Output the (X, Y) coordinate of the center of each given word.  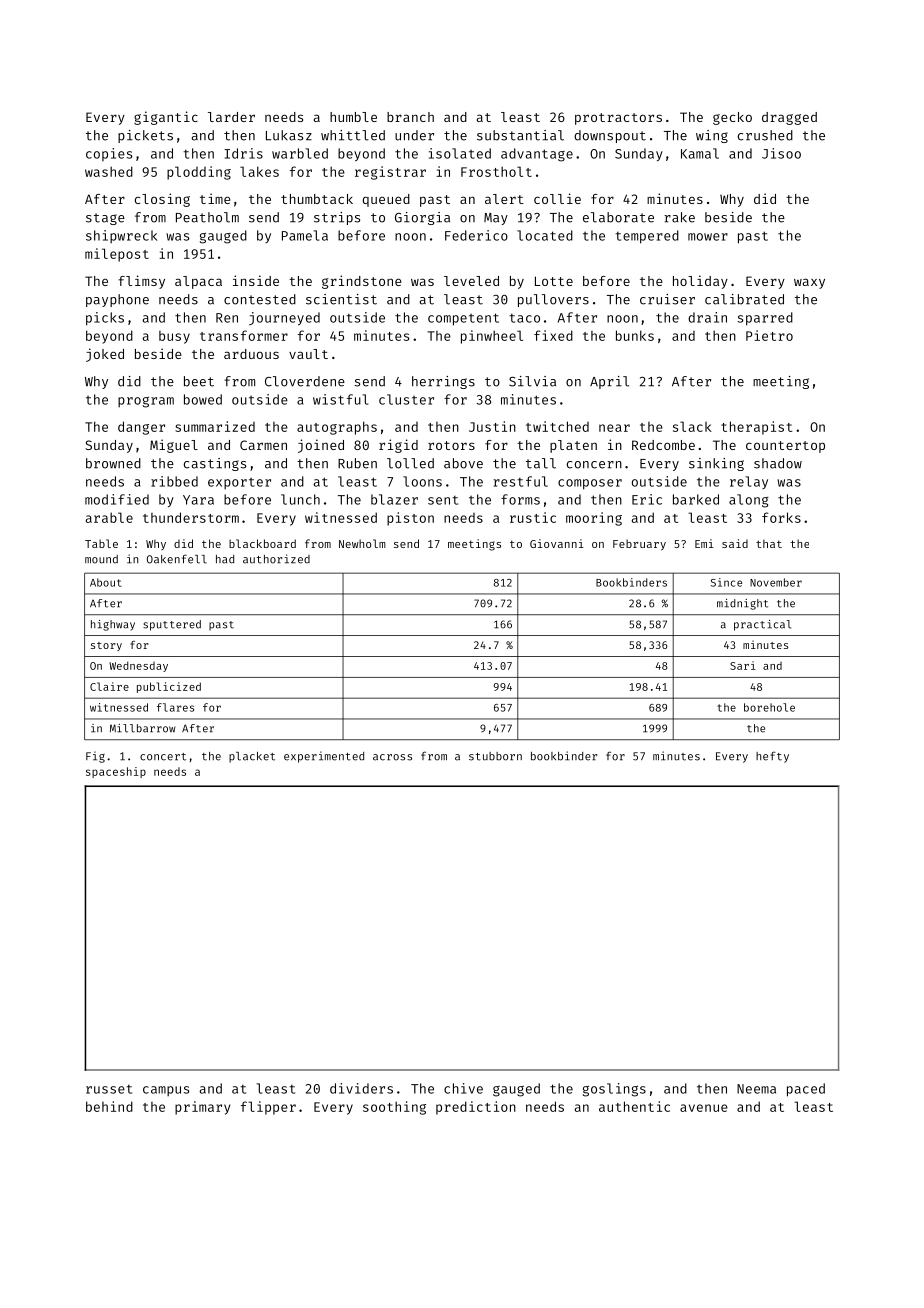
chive (463, 1088)
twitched (557, 426)
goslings (614, 1090)
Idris (243, 153)
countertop (785, 447)
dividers (361, 1088)
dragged (789, 118)
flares (175, 707)
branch (410, 117)
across (392, 757)
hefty (772, 757)
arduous (251, 354)
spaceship (116, 772)
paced (806, 1090)
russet (109, 1089)
